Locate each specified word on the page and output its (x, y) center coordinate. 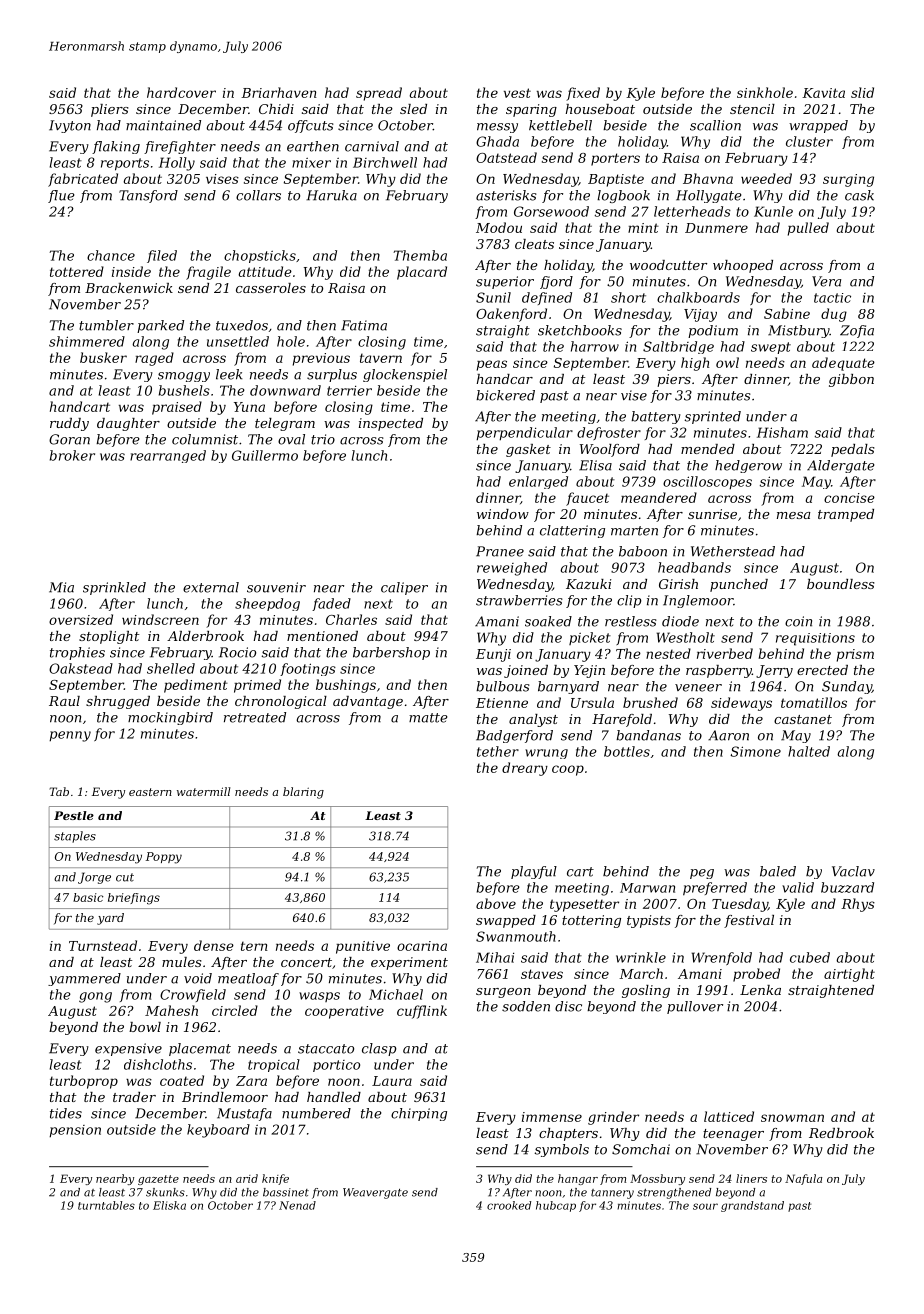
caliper (404, 588)
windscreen (160, 619)
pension (75, 1131)
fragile (208, 273)
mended (708, 449)
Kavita (823, 93)
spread (379, 94)
